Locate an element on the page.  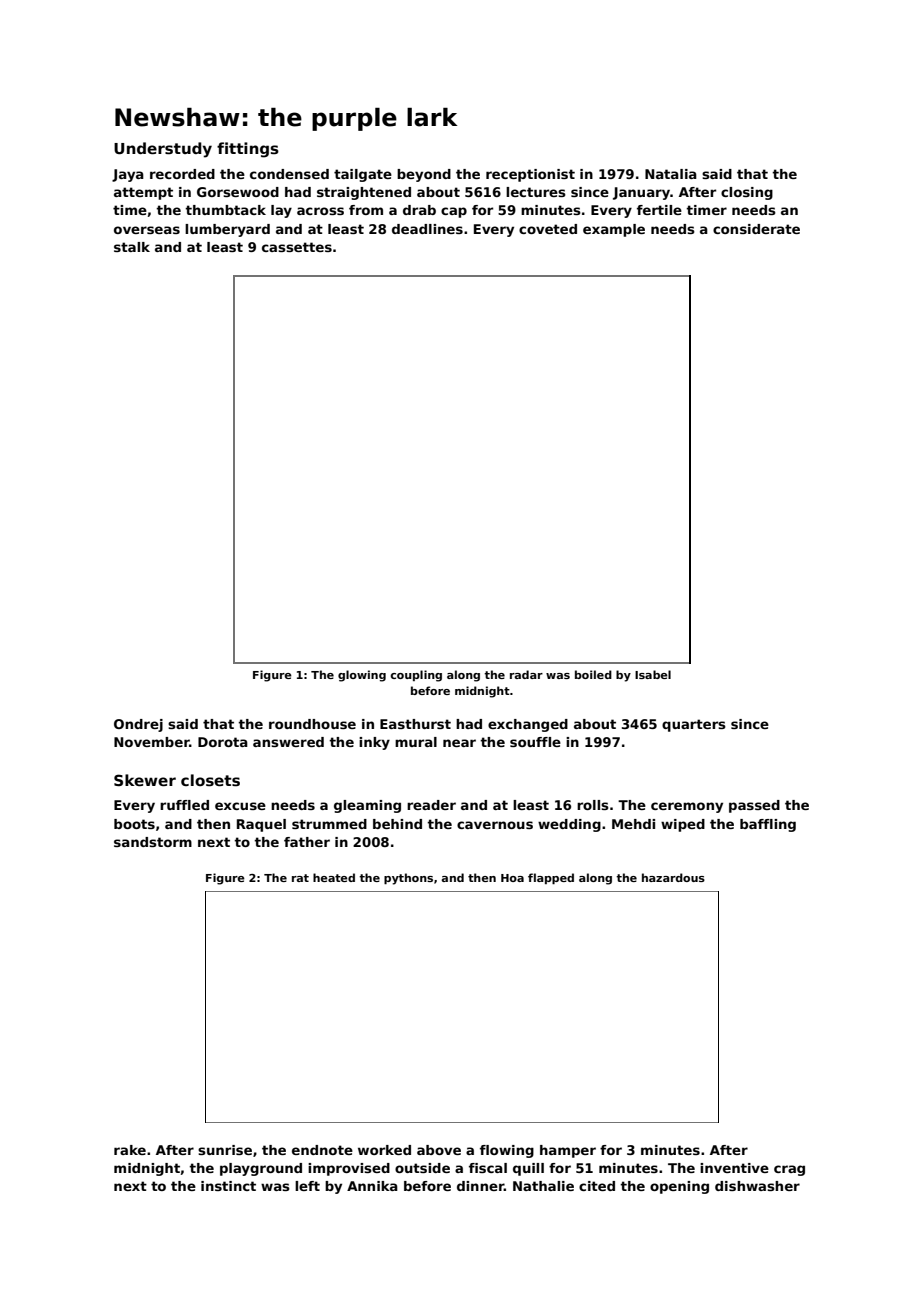
tailgate is located at coordinates (363, 175).
